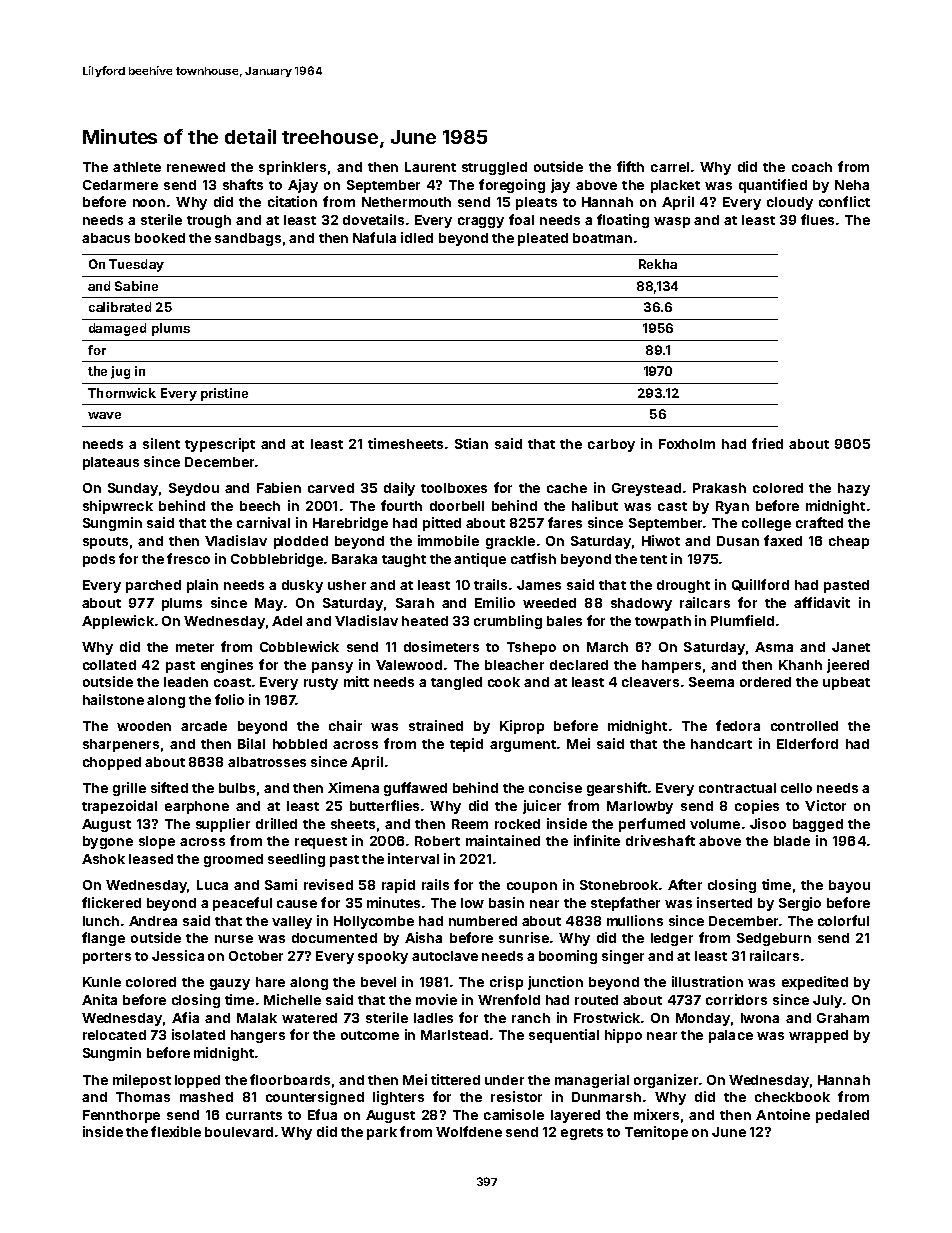 This screenshot has height=1233, width=952. I want to click on Anita, so click(99, 999).
